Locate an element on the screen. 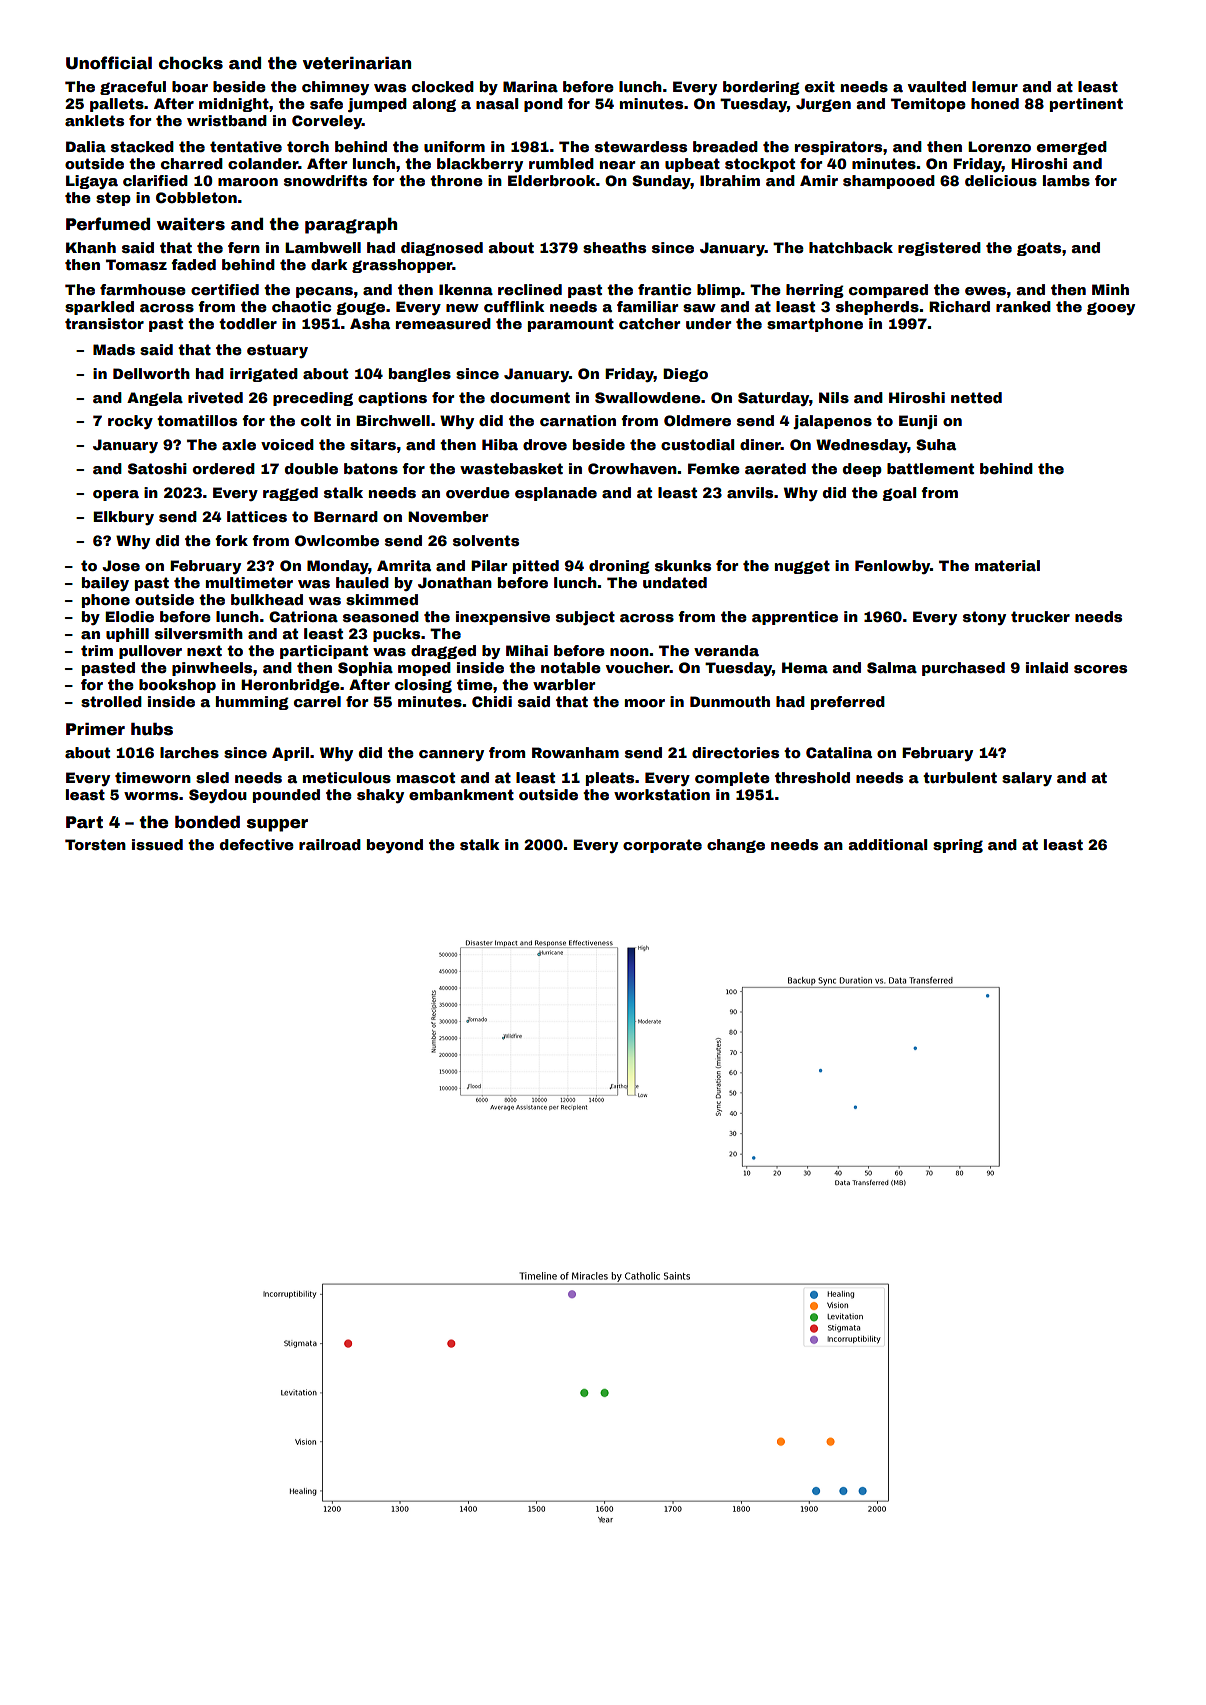 Image resolution: width=1206 pixels, height=1705 pixels. change is located at coordinates (736, 846).
